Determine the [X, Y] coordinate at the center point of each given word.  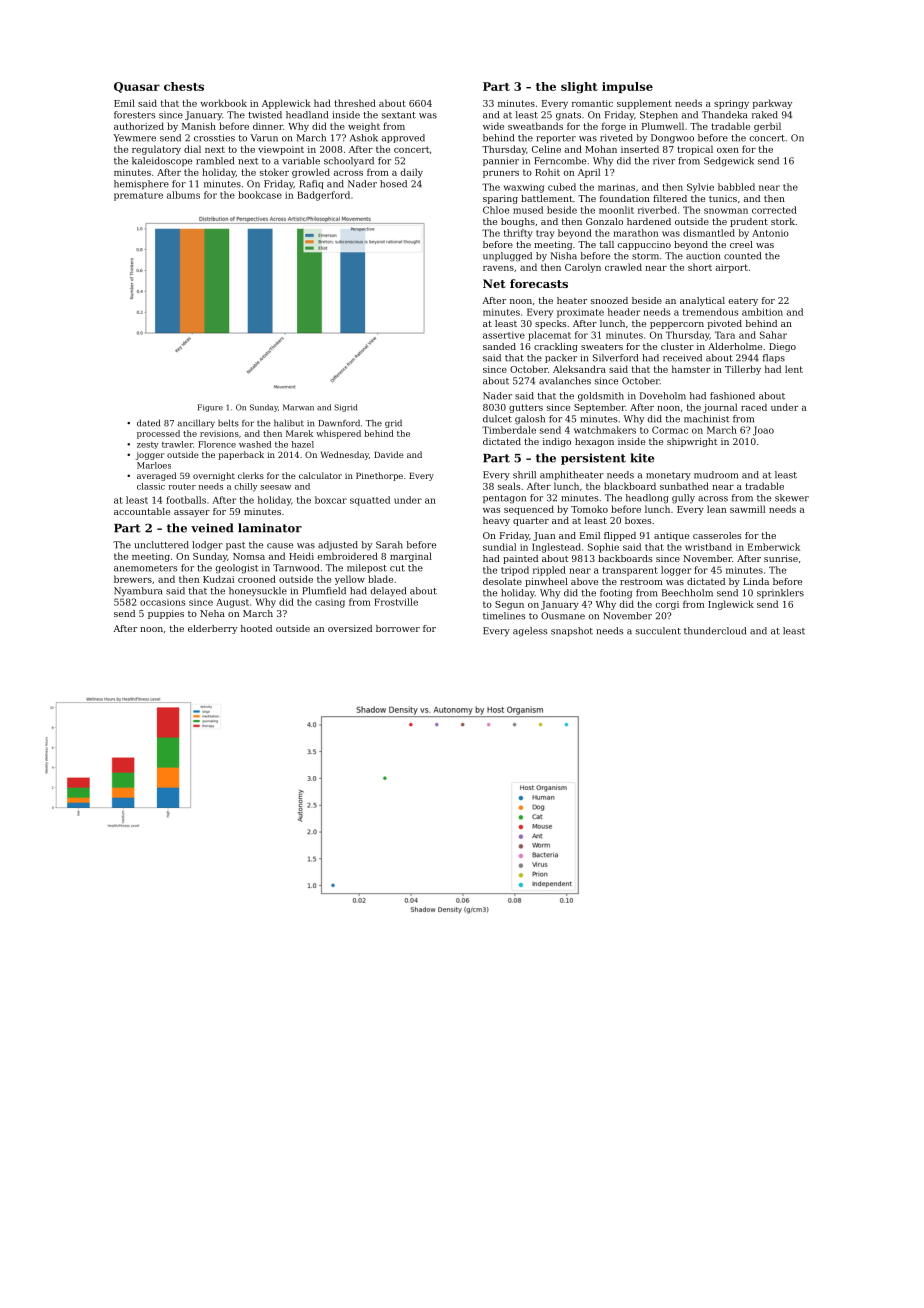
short [700, 267]
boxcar [331, 500]
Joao [763, 431]
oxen [728, 150]
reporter [556, 139]
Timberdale [509, 430]
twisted [265, 115]
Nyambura [138, 592]
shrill [524, 475]
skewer [792, 498]
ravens [498, 268]
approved [403, 138]
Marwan [298, 407]
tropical [695, 150]
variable [301, 161]
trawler [177, 444]
